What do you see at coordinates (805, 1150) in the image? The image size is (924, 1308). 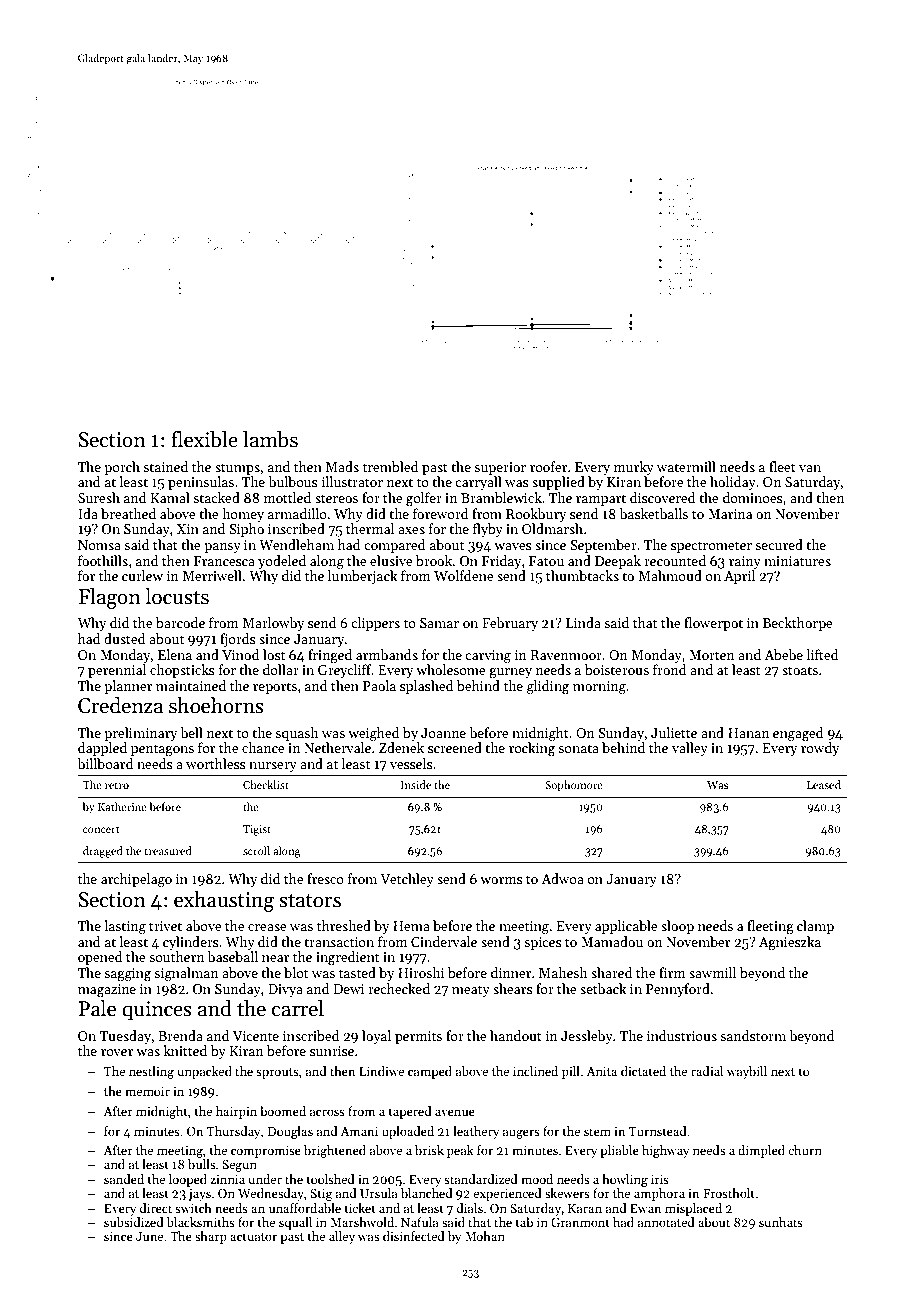 I see `churn` at bounding box center [805, 1150].
